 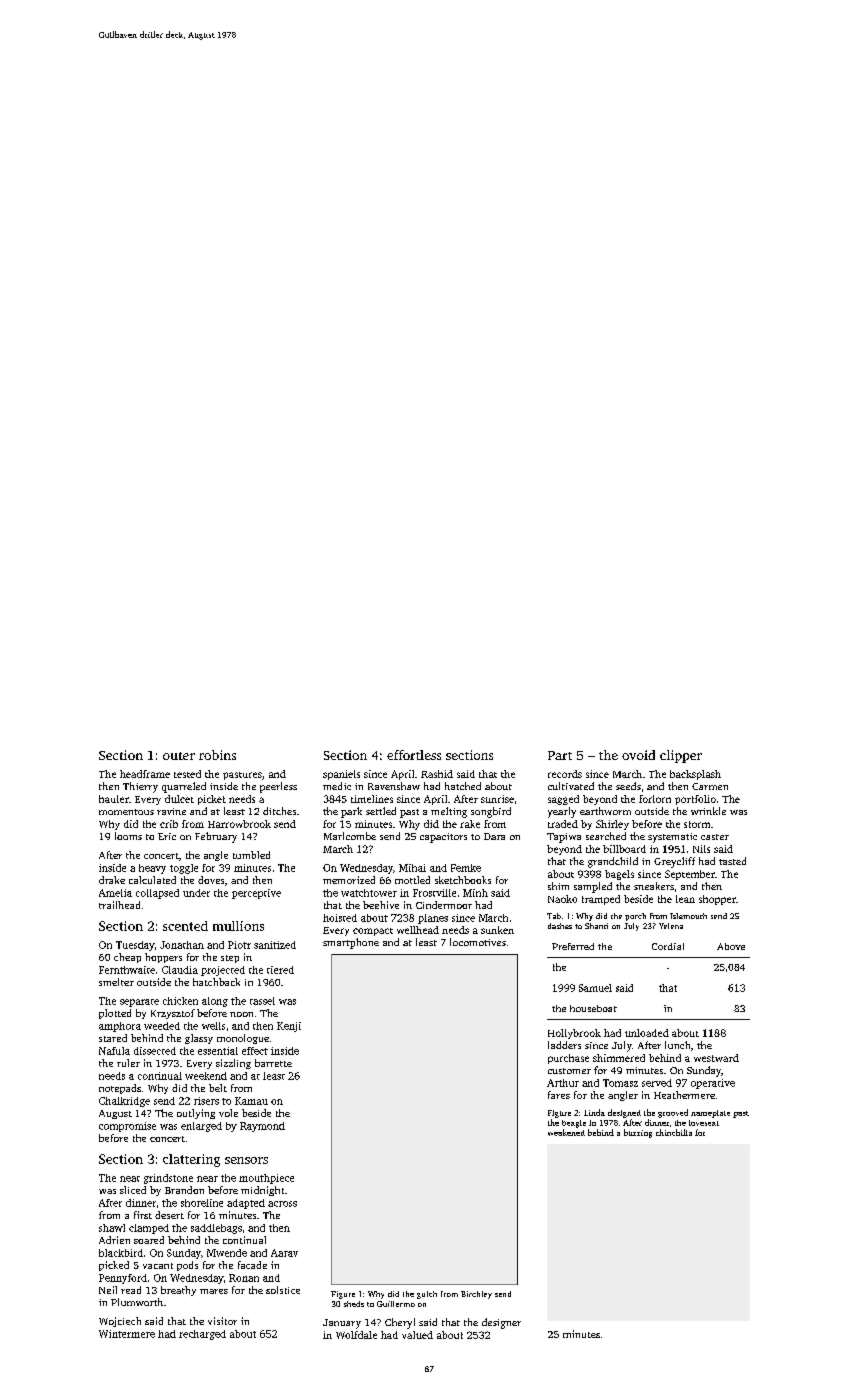 What do you see at coordinates (647, 1033) in the page?
I see `unloaded` at bounding box center [647, 1033].
